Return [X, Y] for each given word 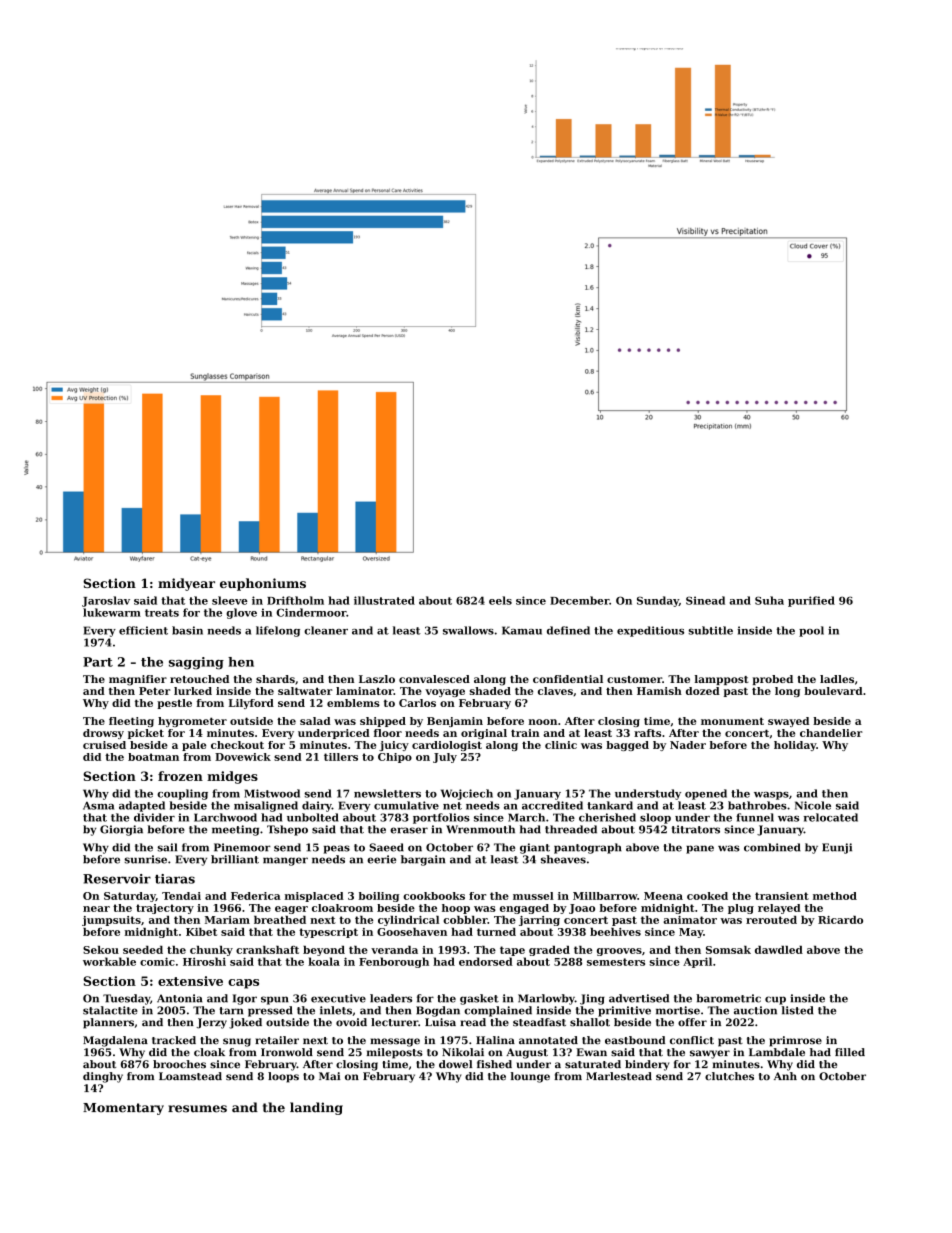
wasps [771, 796]
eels [500, 600]
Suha [769, 600]
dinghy [103, 1077]
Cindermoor [311, 612]
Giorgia [121, 830]
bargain [423, 860]
